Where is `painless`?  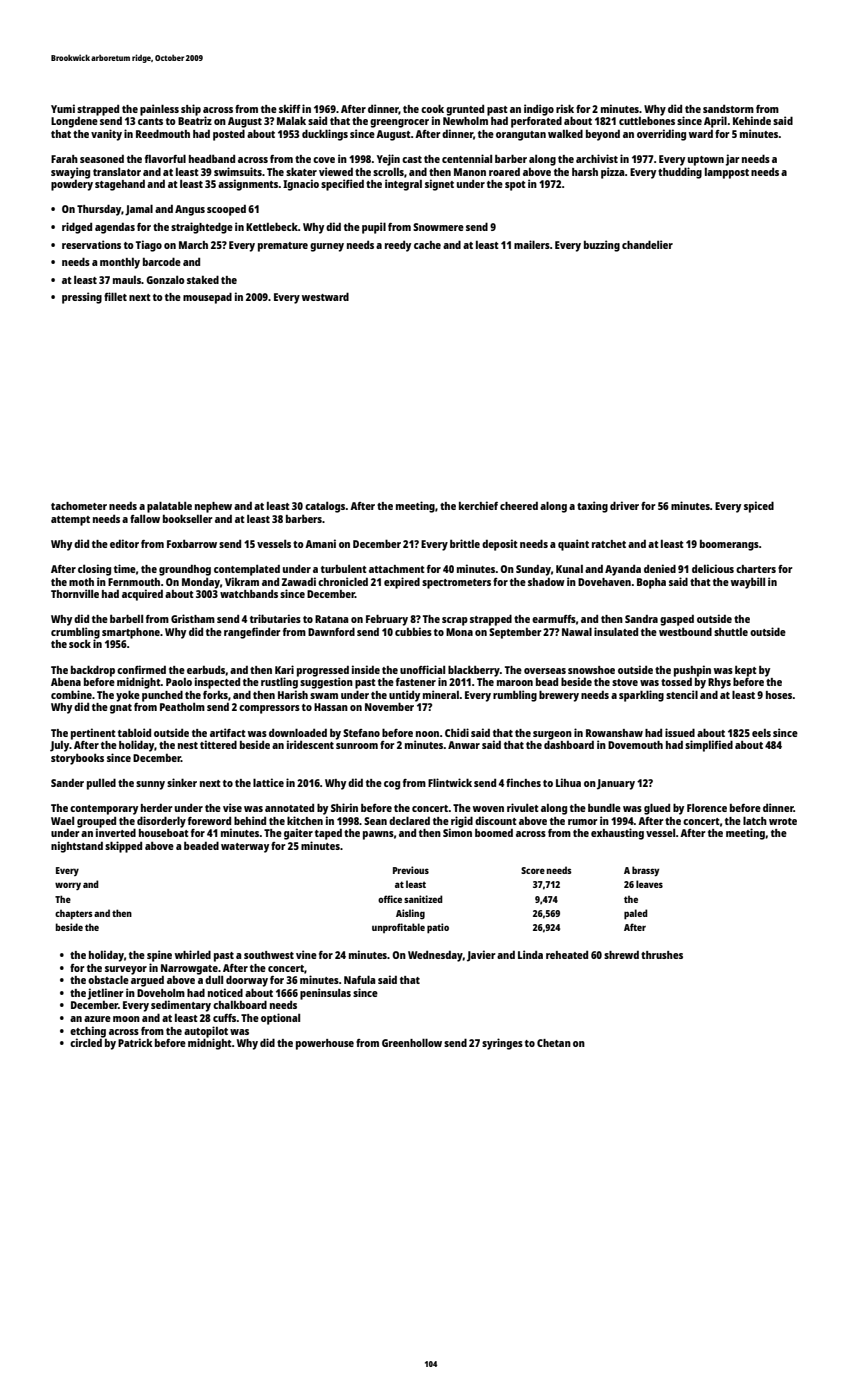
painless is located at coordinates (159, 110).
